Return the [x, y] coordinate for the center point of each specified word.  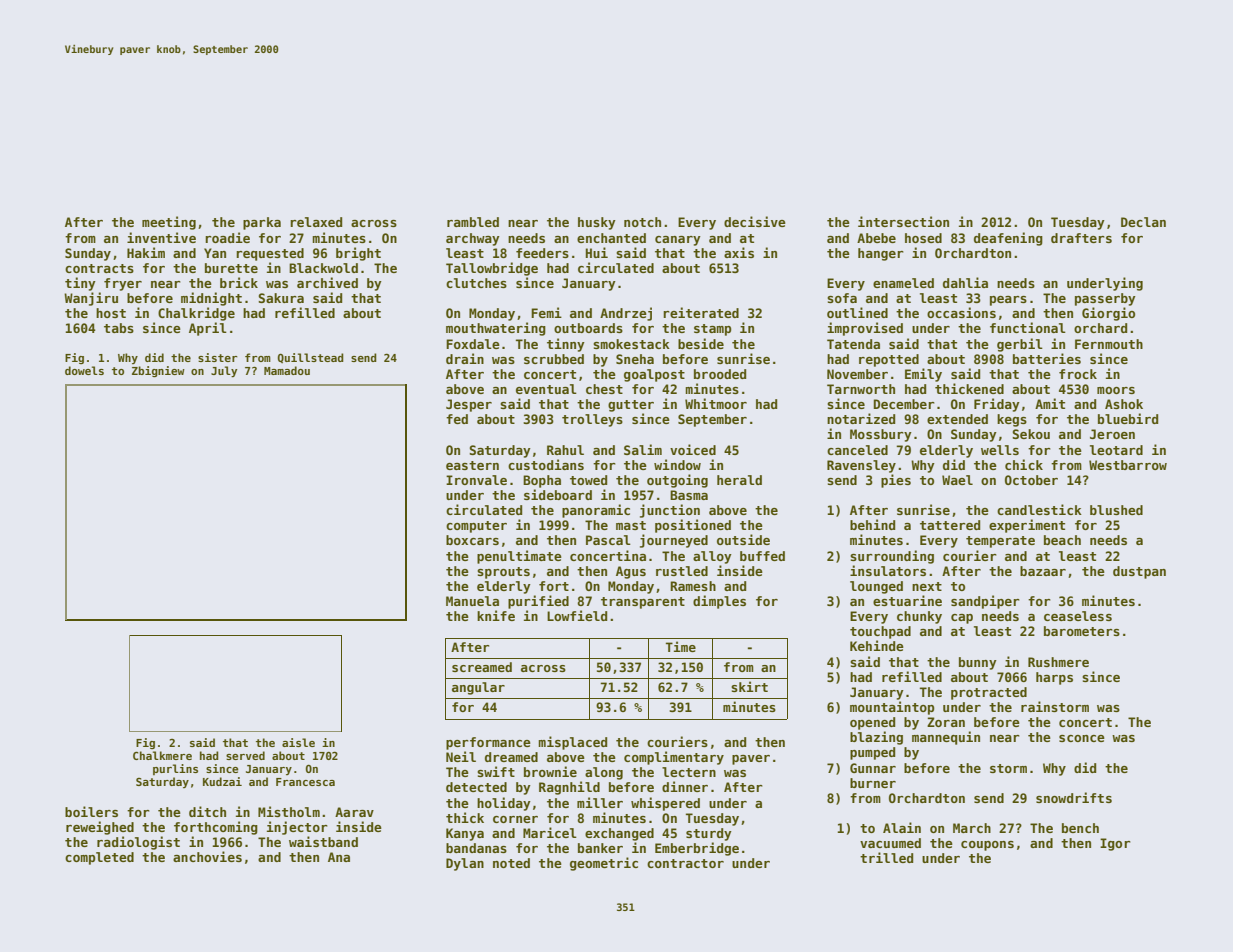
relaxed [316, 222]
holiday [504, 804]
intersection [903, 221]
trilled [886, 857]
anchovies [207, 856]
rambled [473, 222]
